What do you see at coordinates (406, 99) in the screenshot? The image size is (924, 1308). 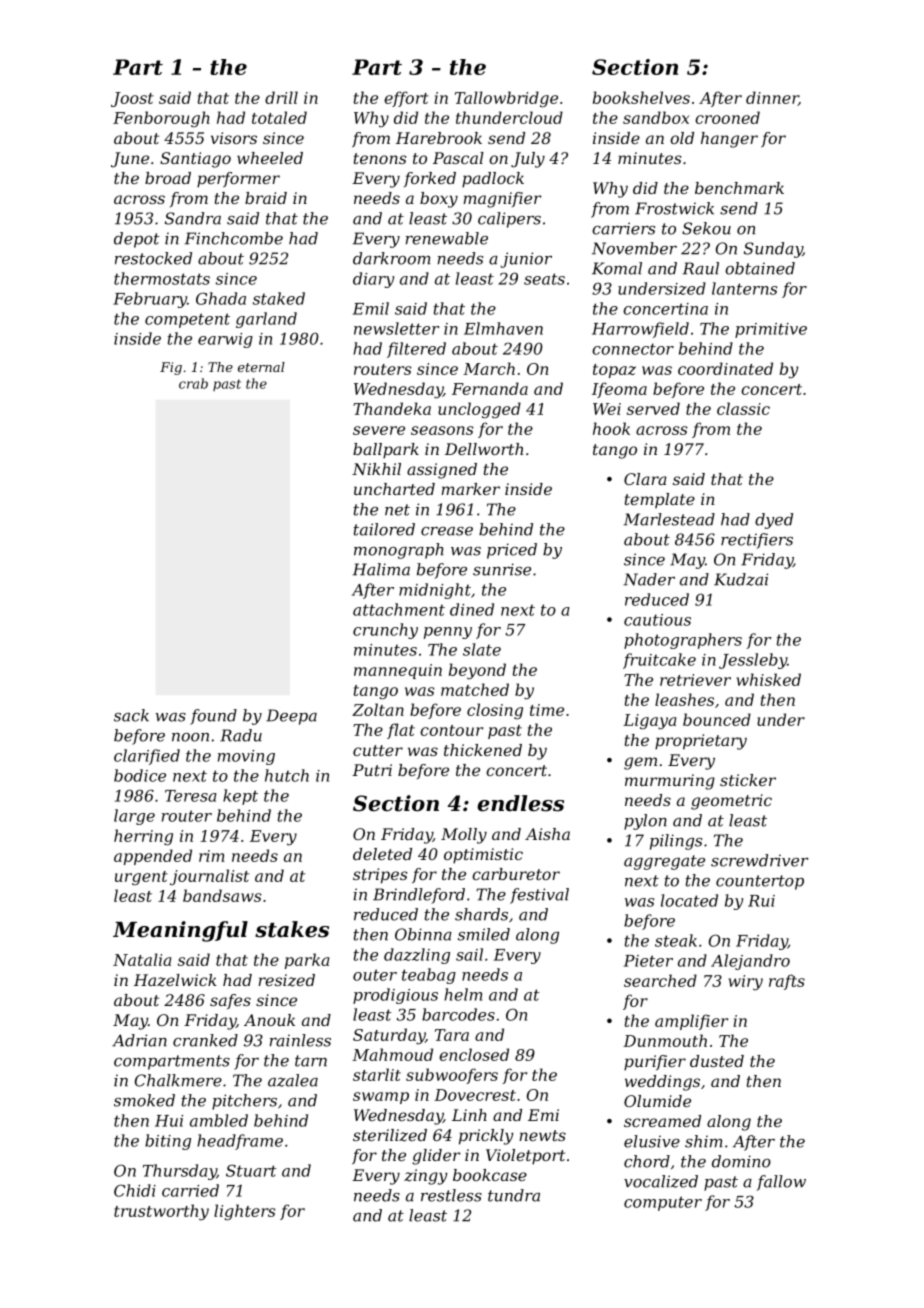 I see `effort` at bounding box center [406, 99].
